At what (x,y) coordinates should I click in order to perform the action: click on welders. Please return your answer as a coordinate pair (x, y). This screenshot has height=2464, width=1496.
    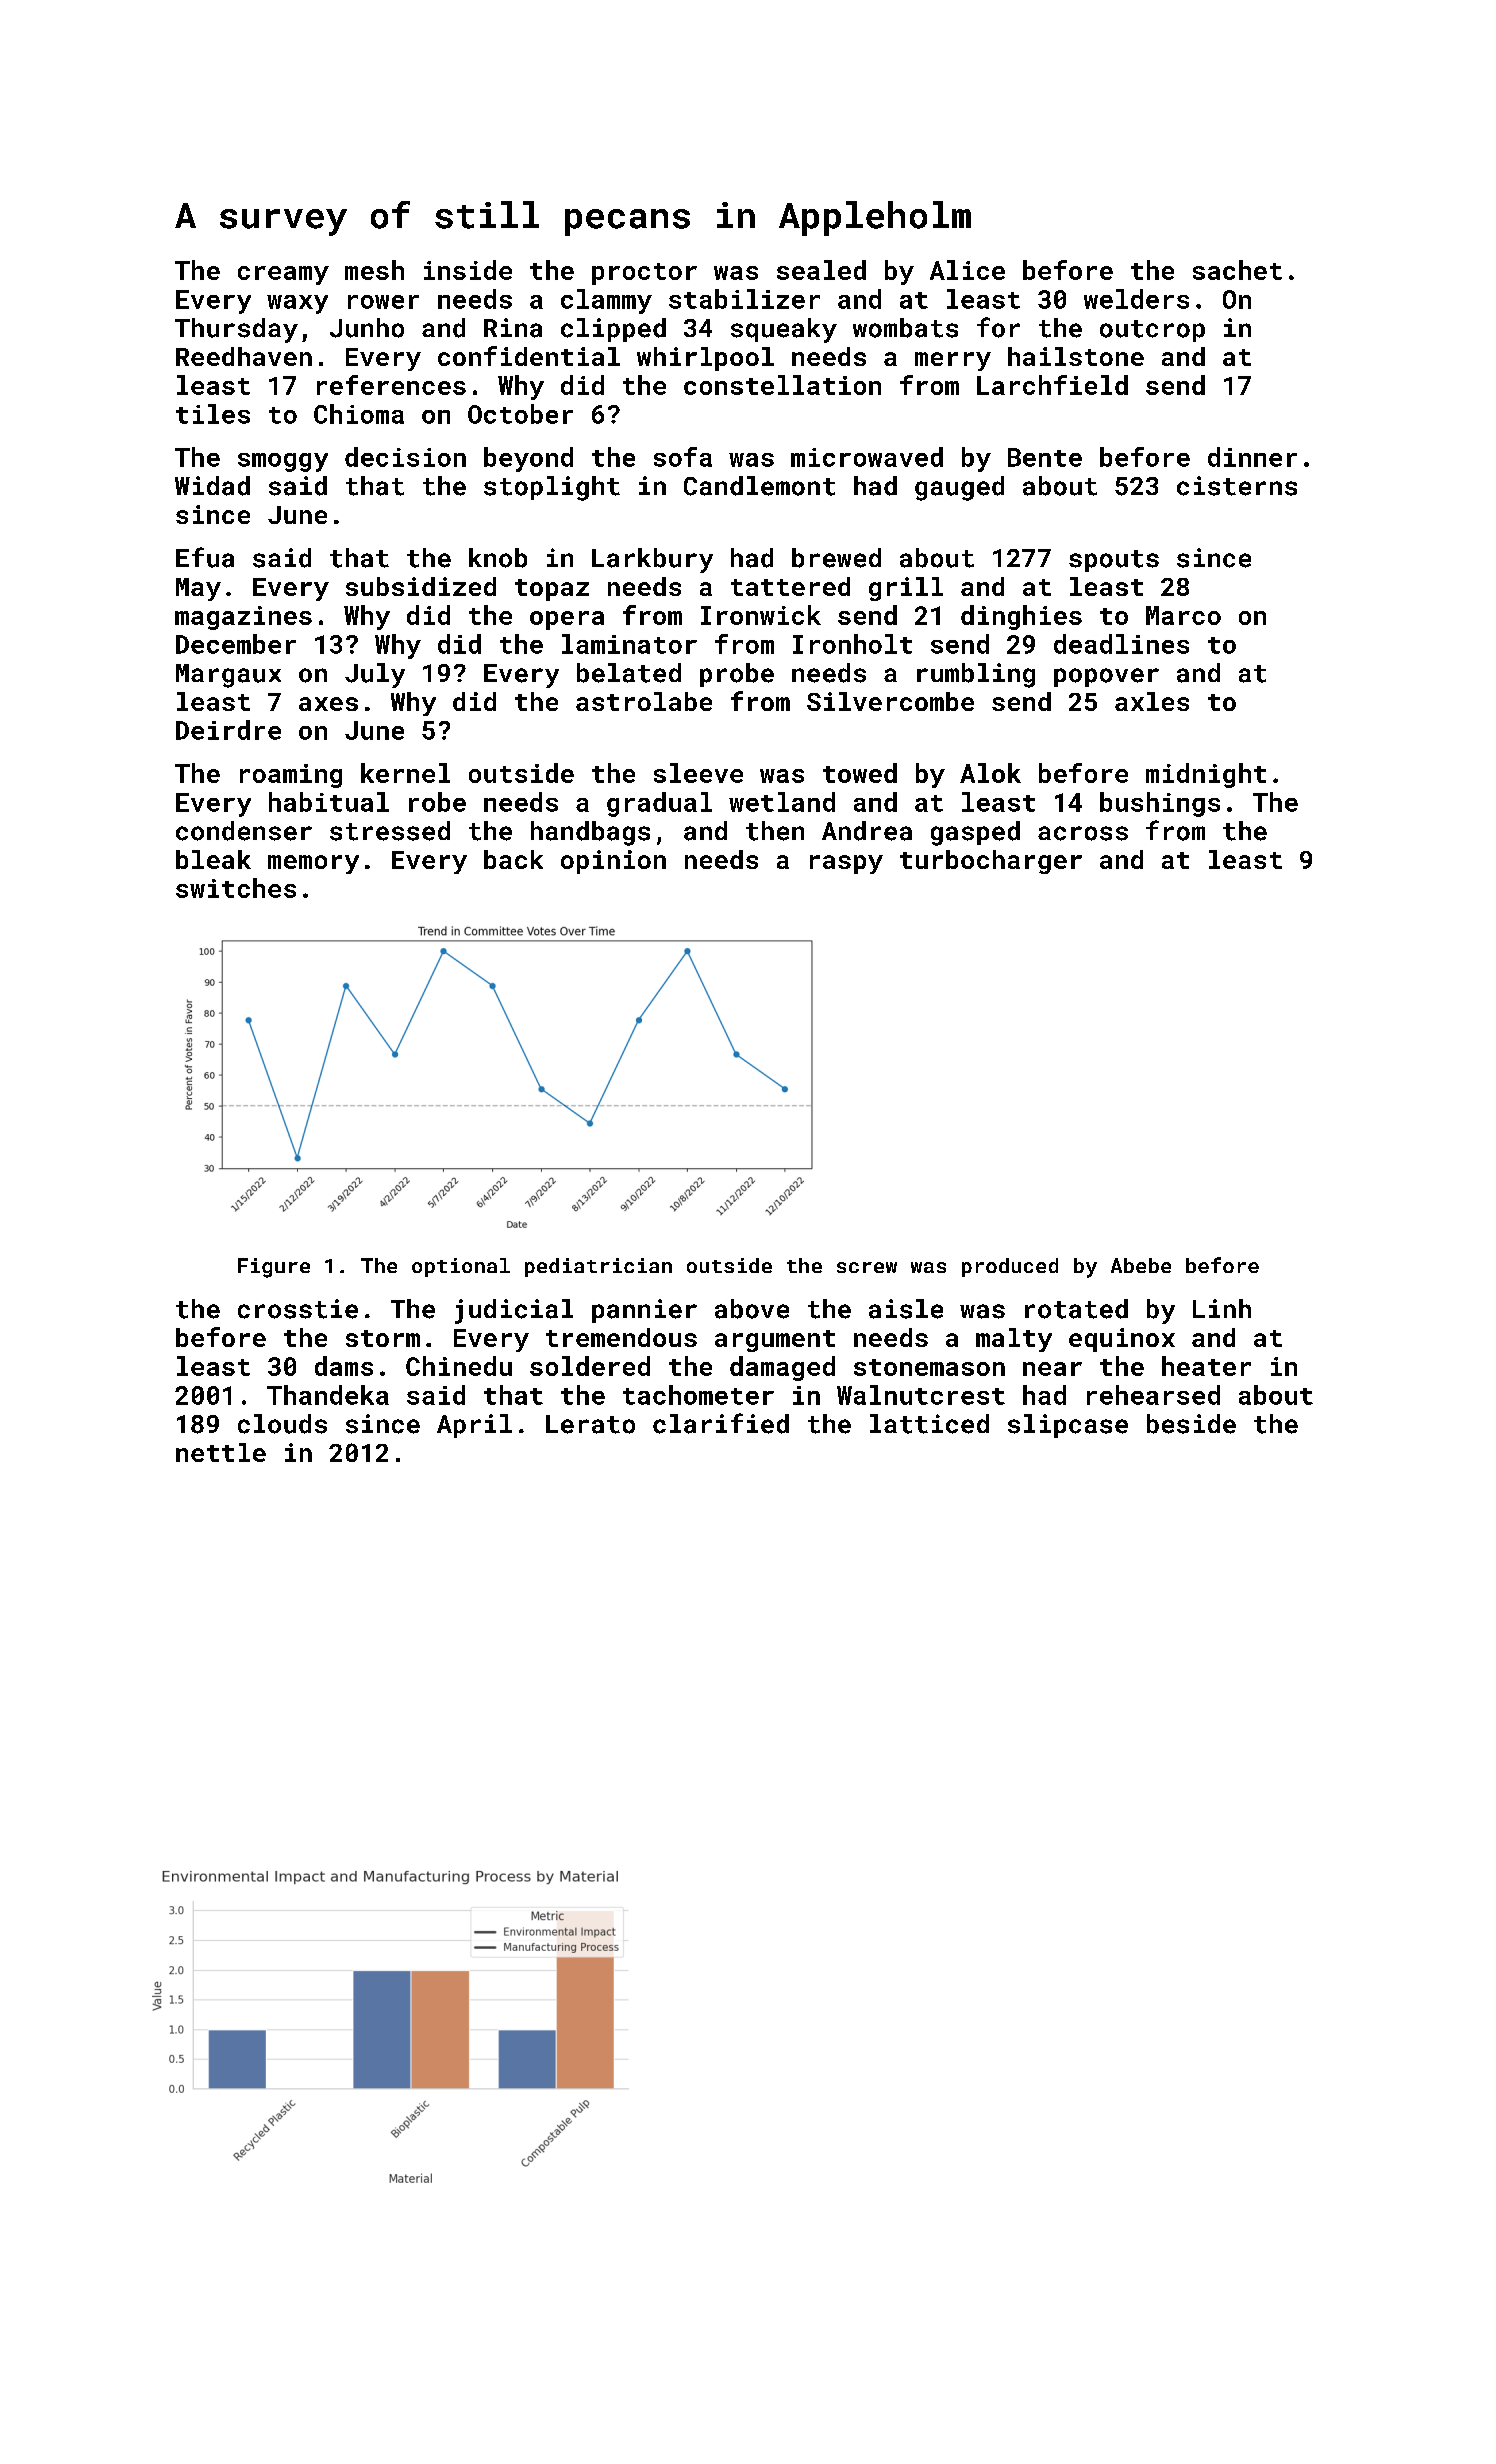
    Looking at the image, I should click on (1136, 299).
